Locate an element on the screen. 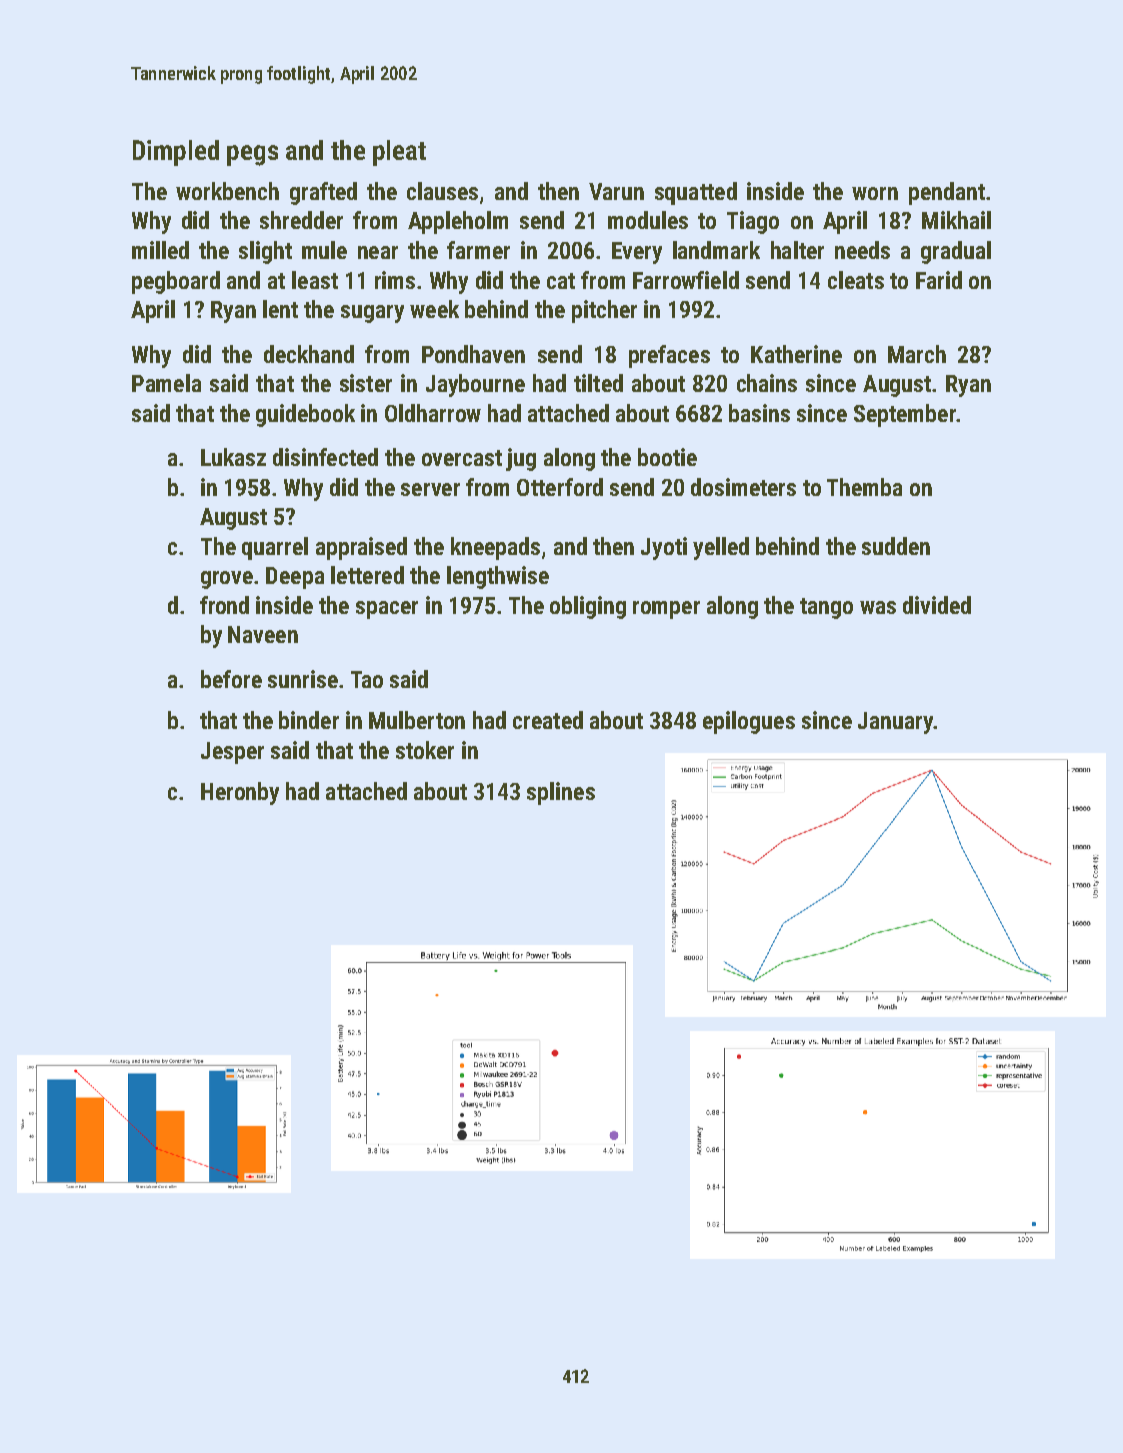 The width and height of the screenshot is (1123, 1453). was is located at coordinates (878, 607).
